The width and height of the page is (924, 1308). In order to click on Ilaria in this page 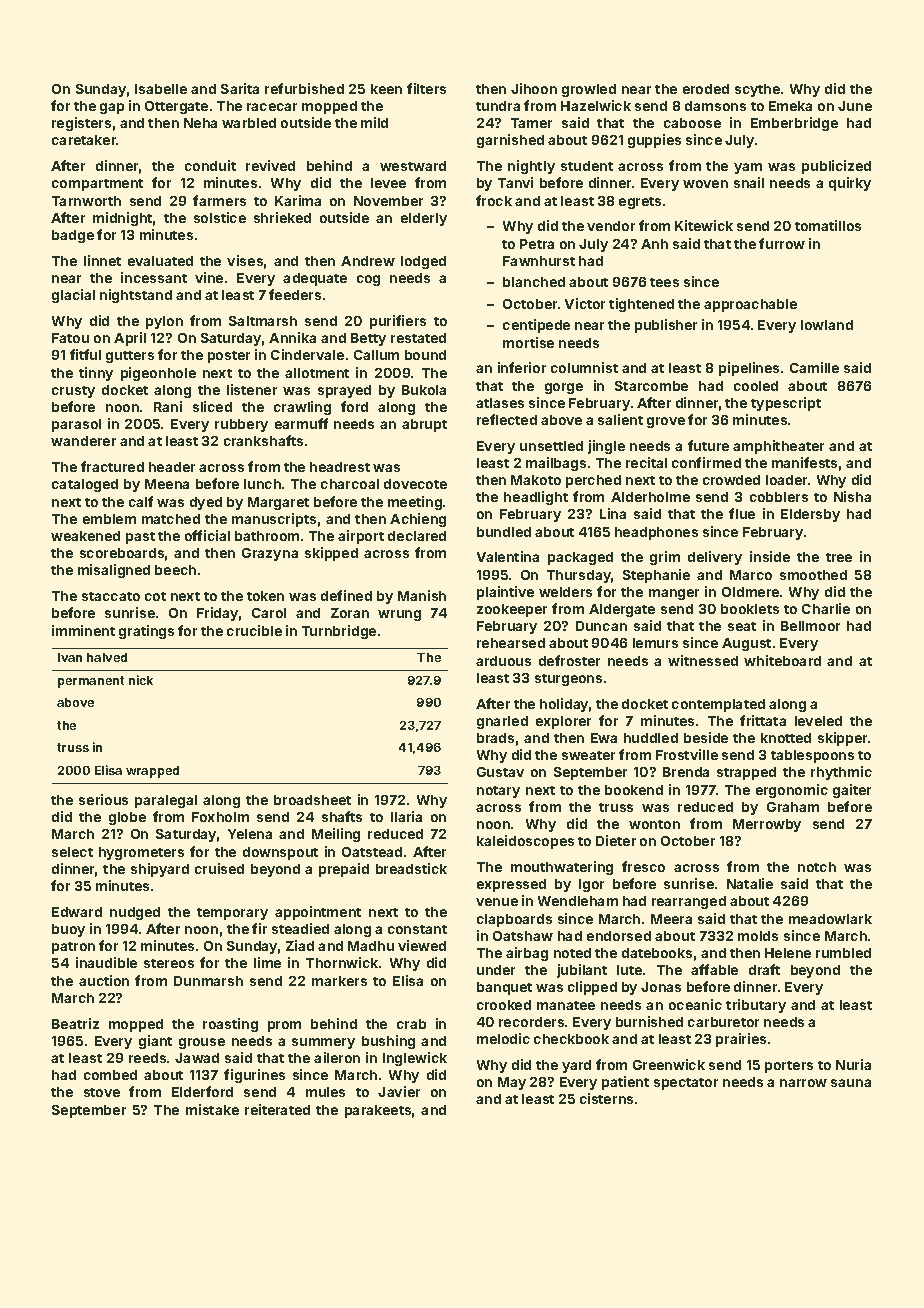, I will do `click(406, 816)`.
